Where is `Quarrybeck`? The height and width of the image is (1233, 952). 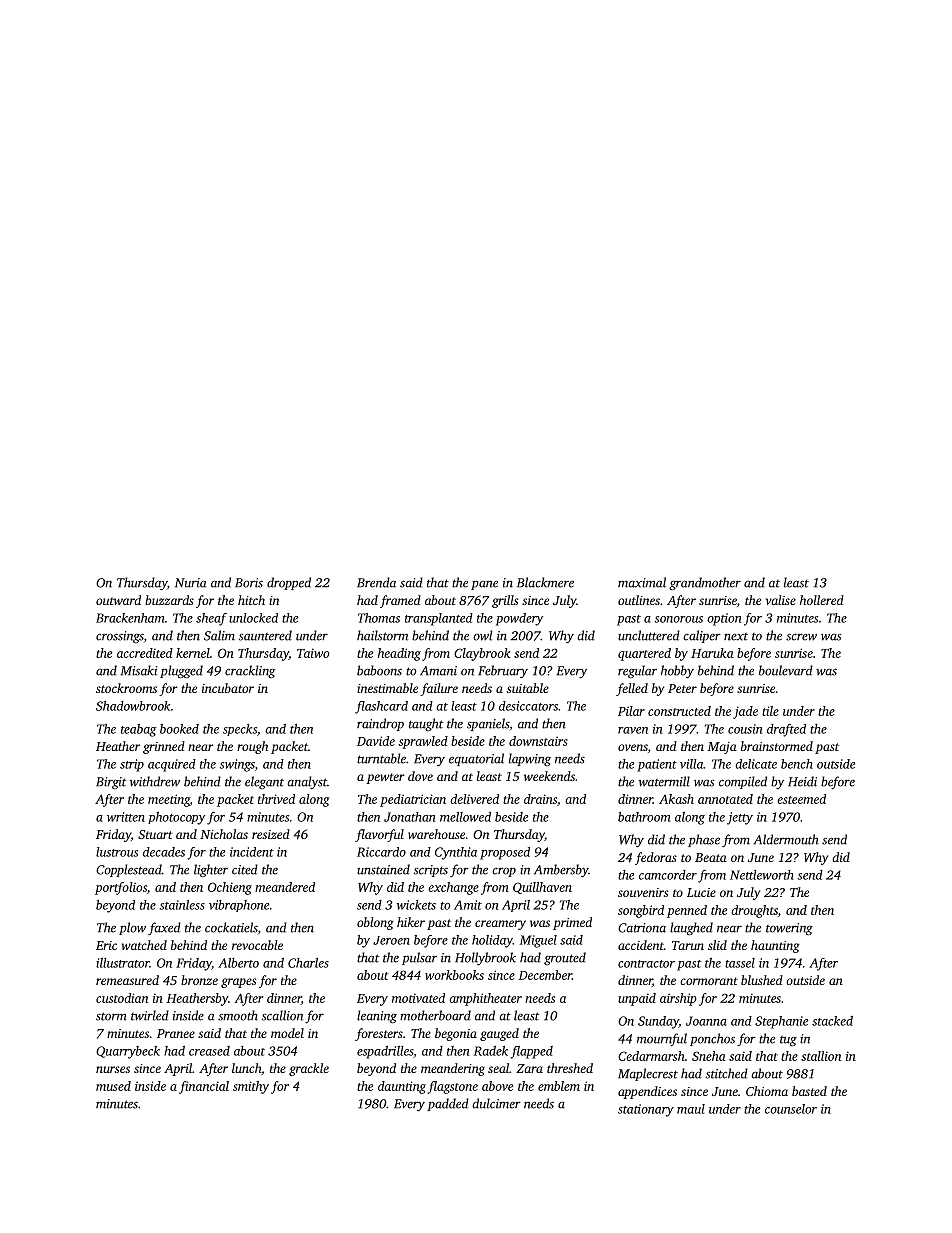
Quarrybeck is located at coordinates (128, 1052).
